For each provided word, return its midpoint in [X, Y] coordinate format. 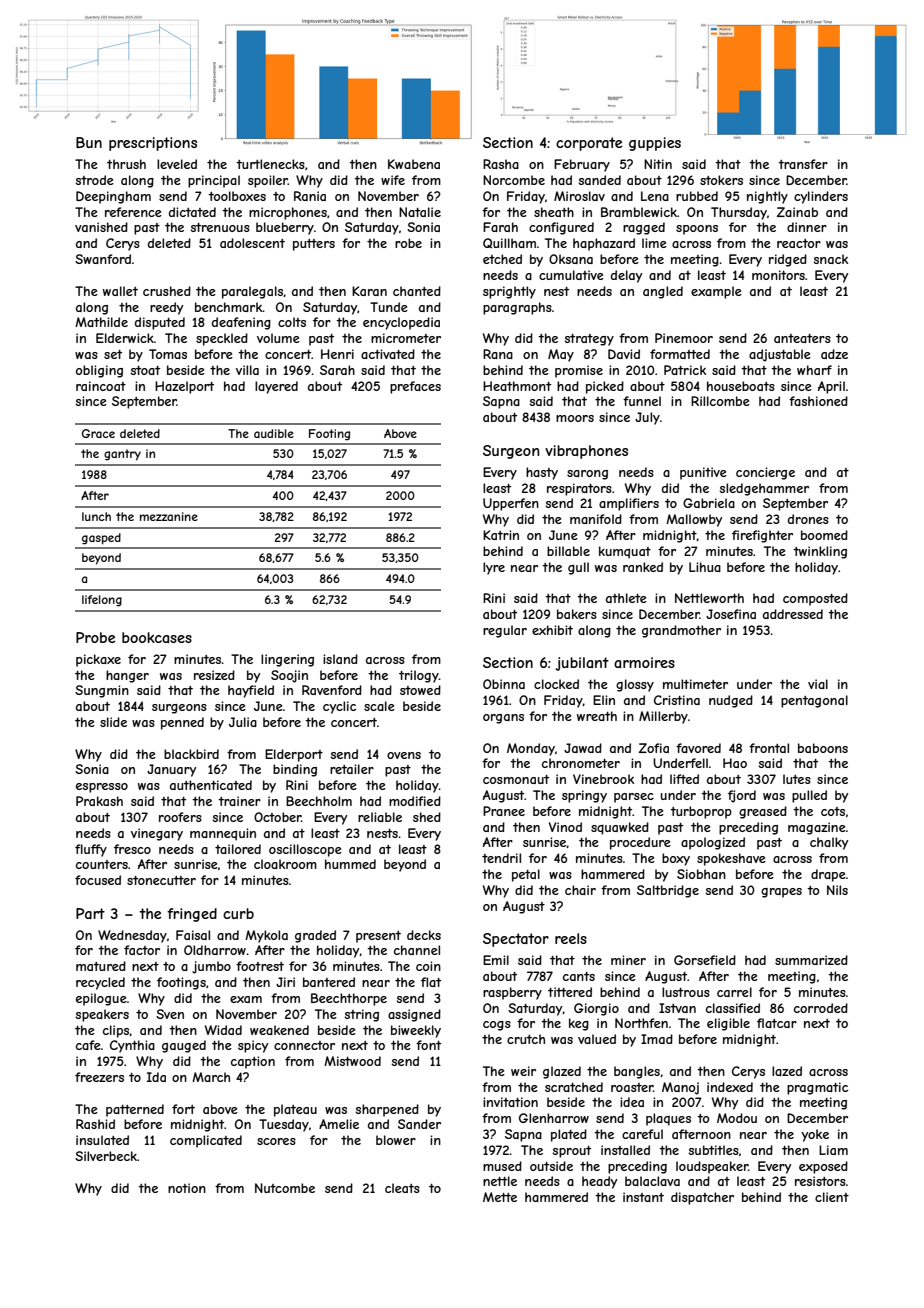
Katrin [501, 535]
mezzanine [169, 516]
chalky [829, 843]
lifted [684, 779]
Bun [89, 142]
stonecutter [161, 880]
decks [424, 935]
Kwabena [414, 164]
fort [183, 1109]
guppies [655, 144]
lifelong [102, 601]
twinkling [820, 552]
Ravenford [332, 690]
